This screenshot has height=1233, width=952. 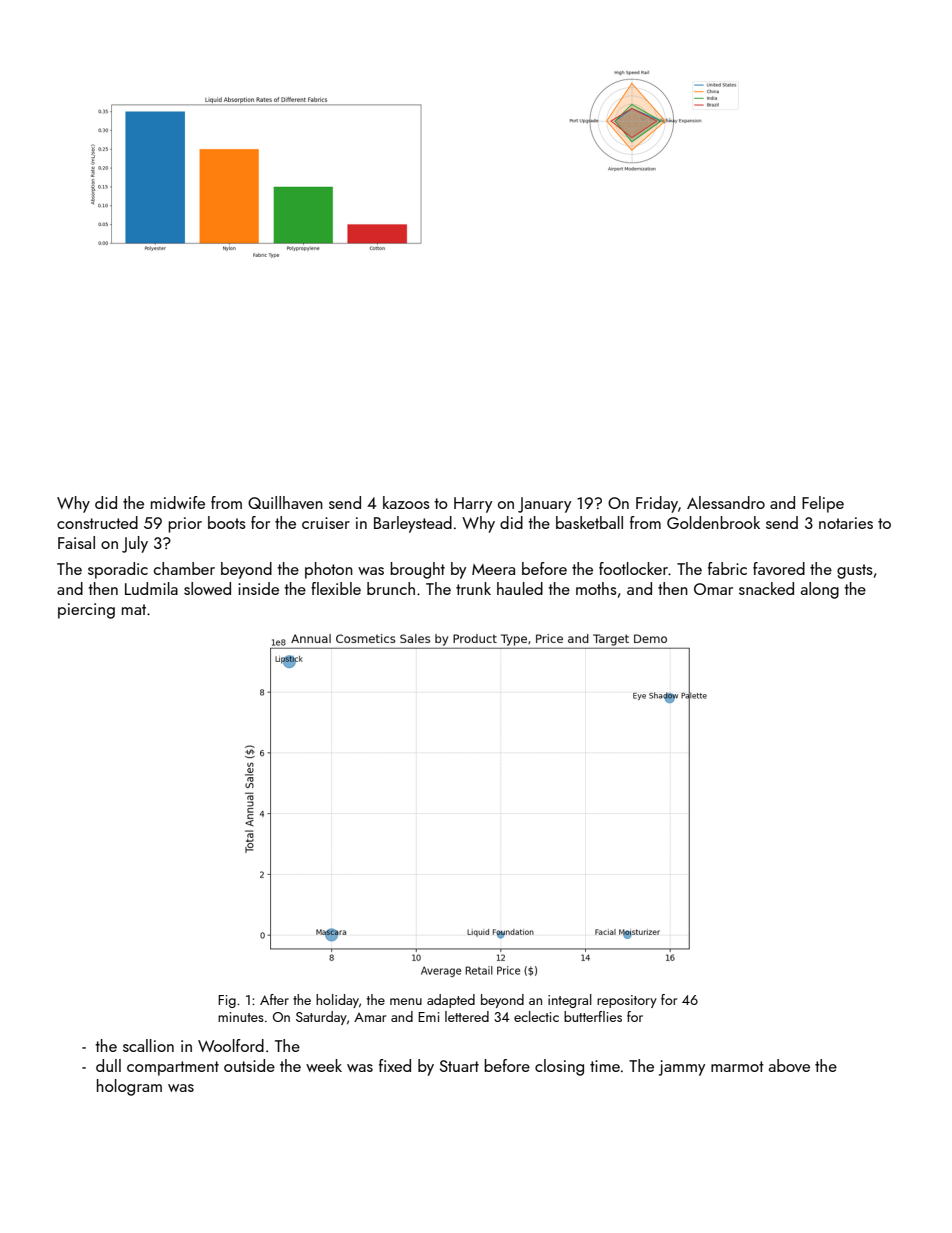 What do you see at coordinates (274, 999) in the screenshot?
I see `After` at bounding box center [274, 999].
